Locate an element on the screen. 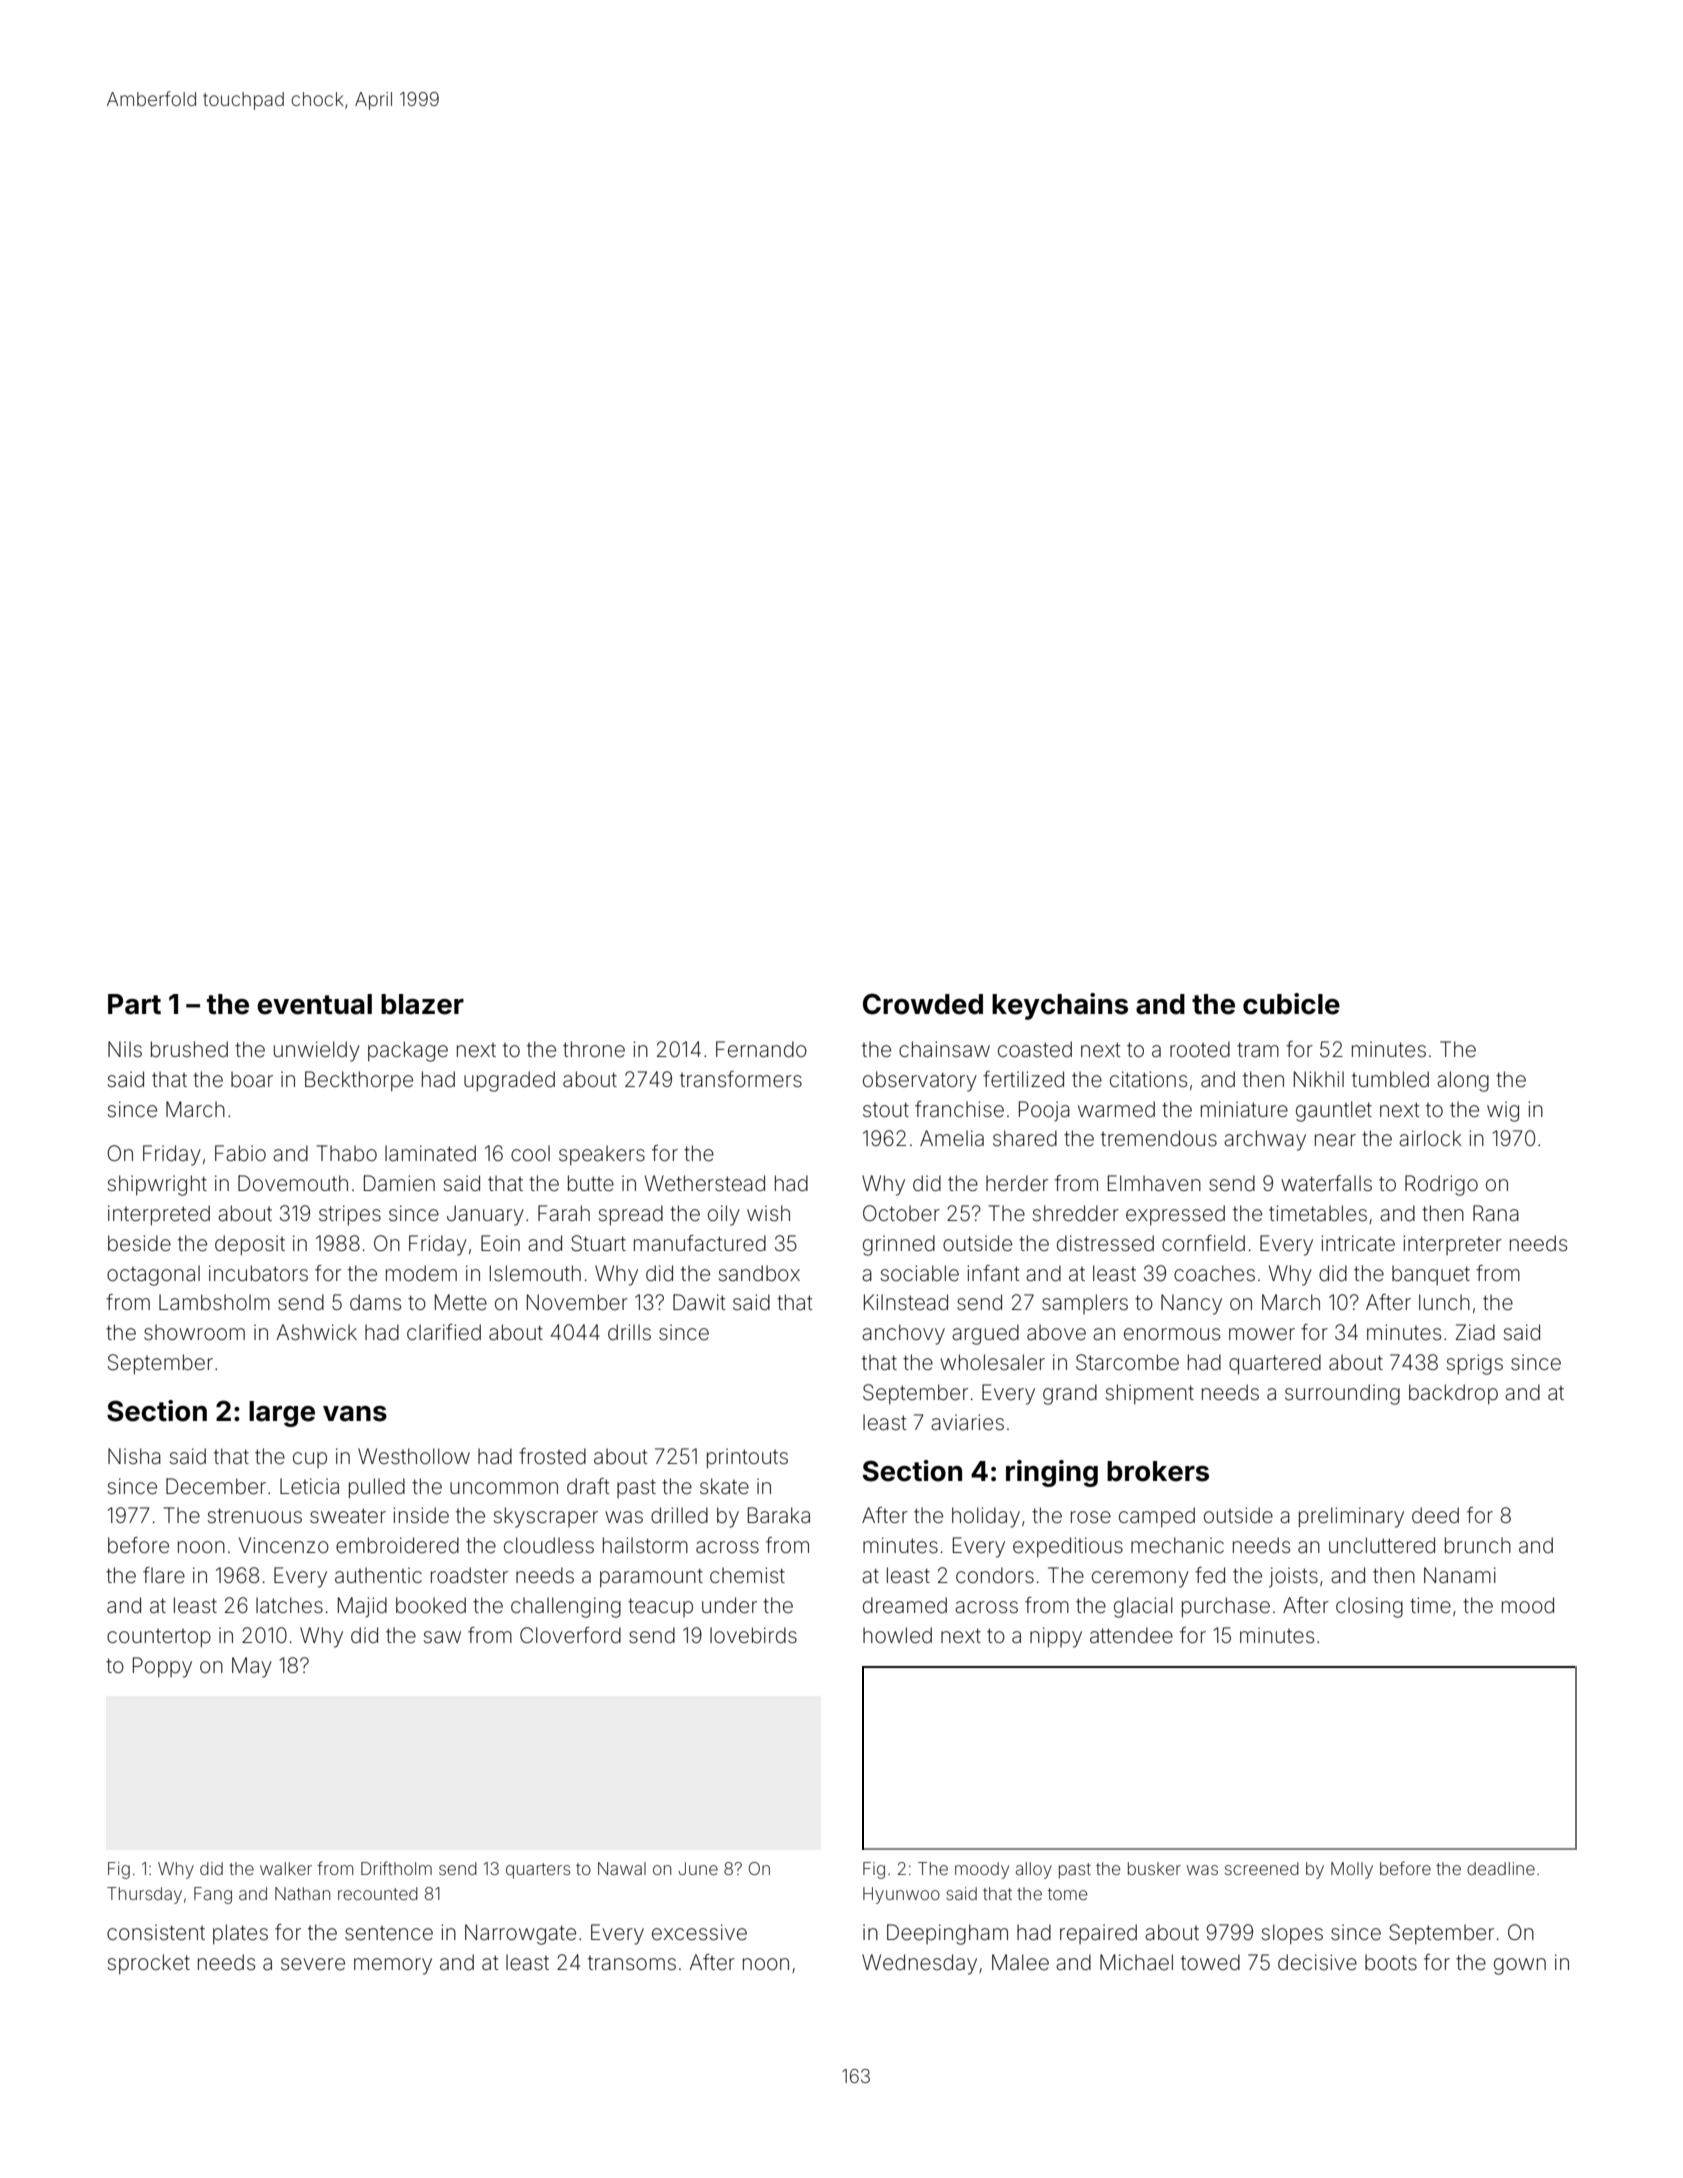 The height and width of the screenshot is (2178, 1683). Lambsholm is located at coordinates (214, 1302).
